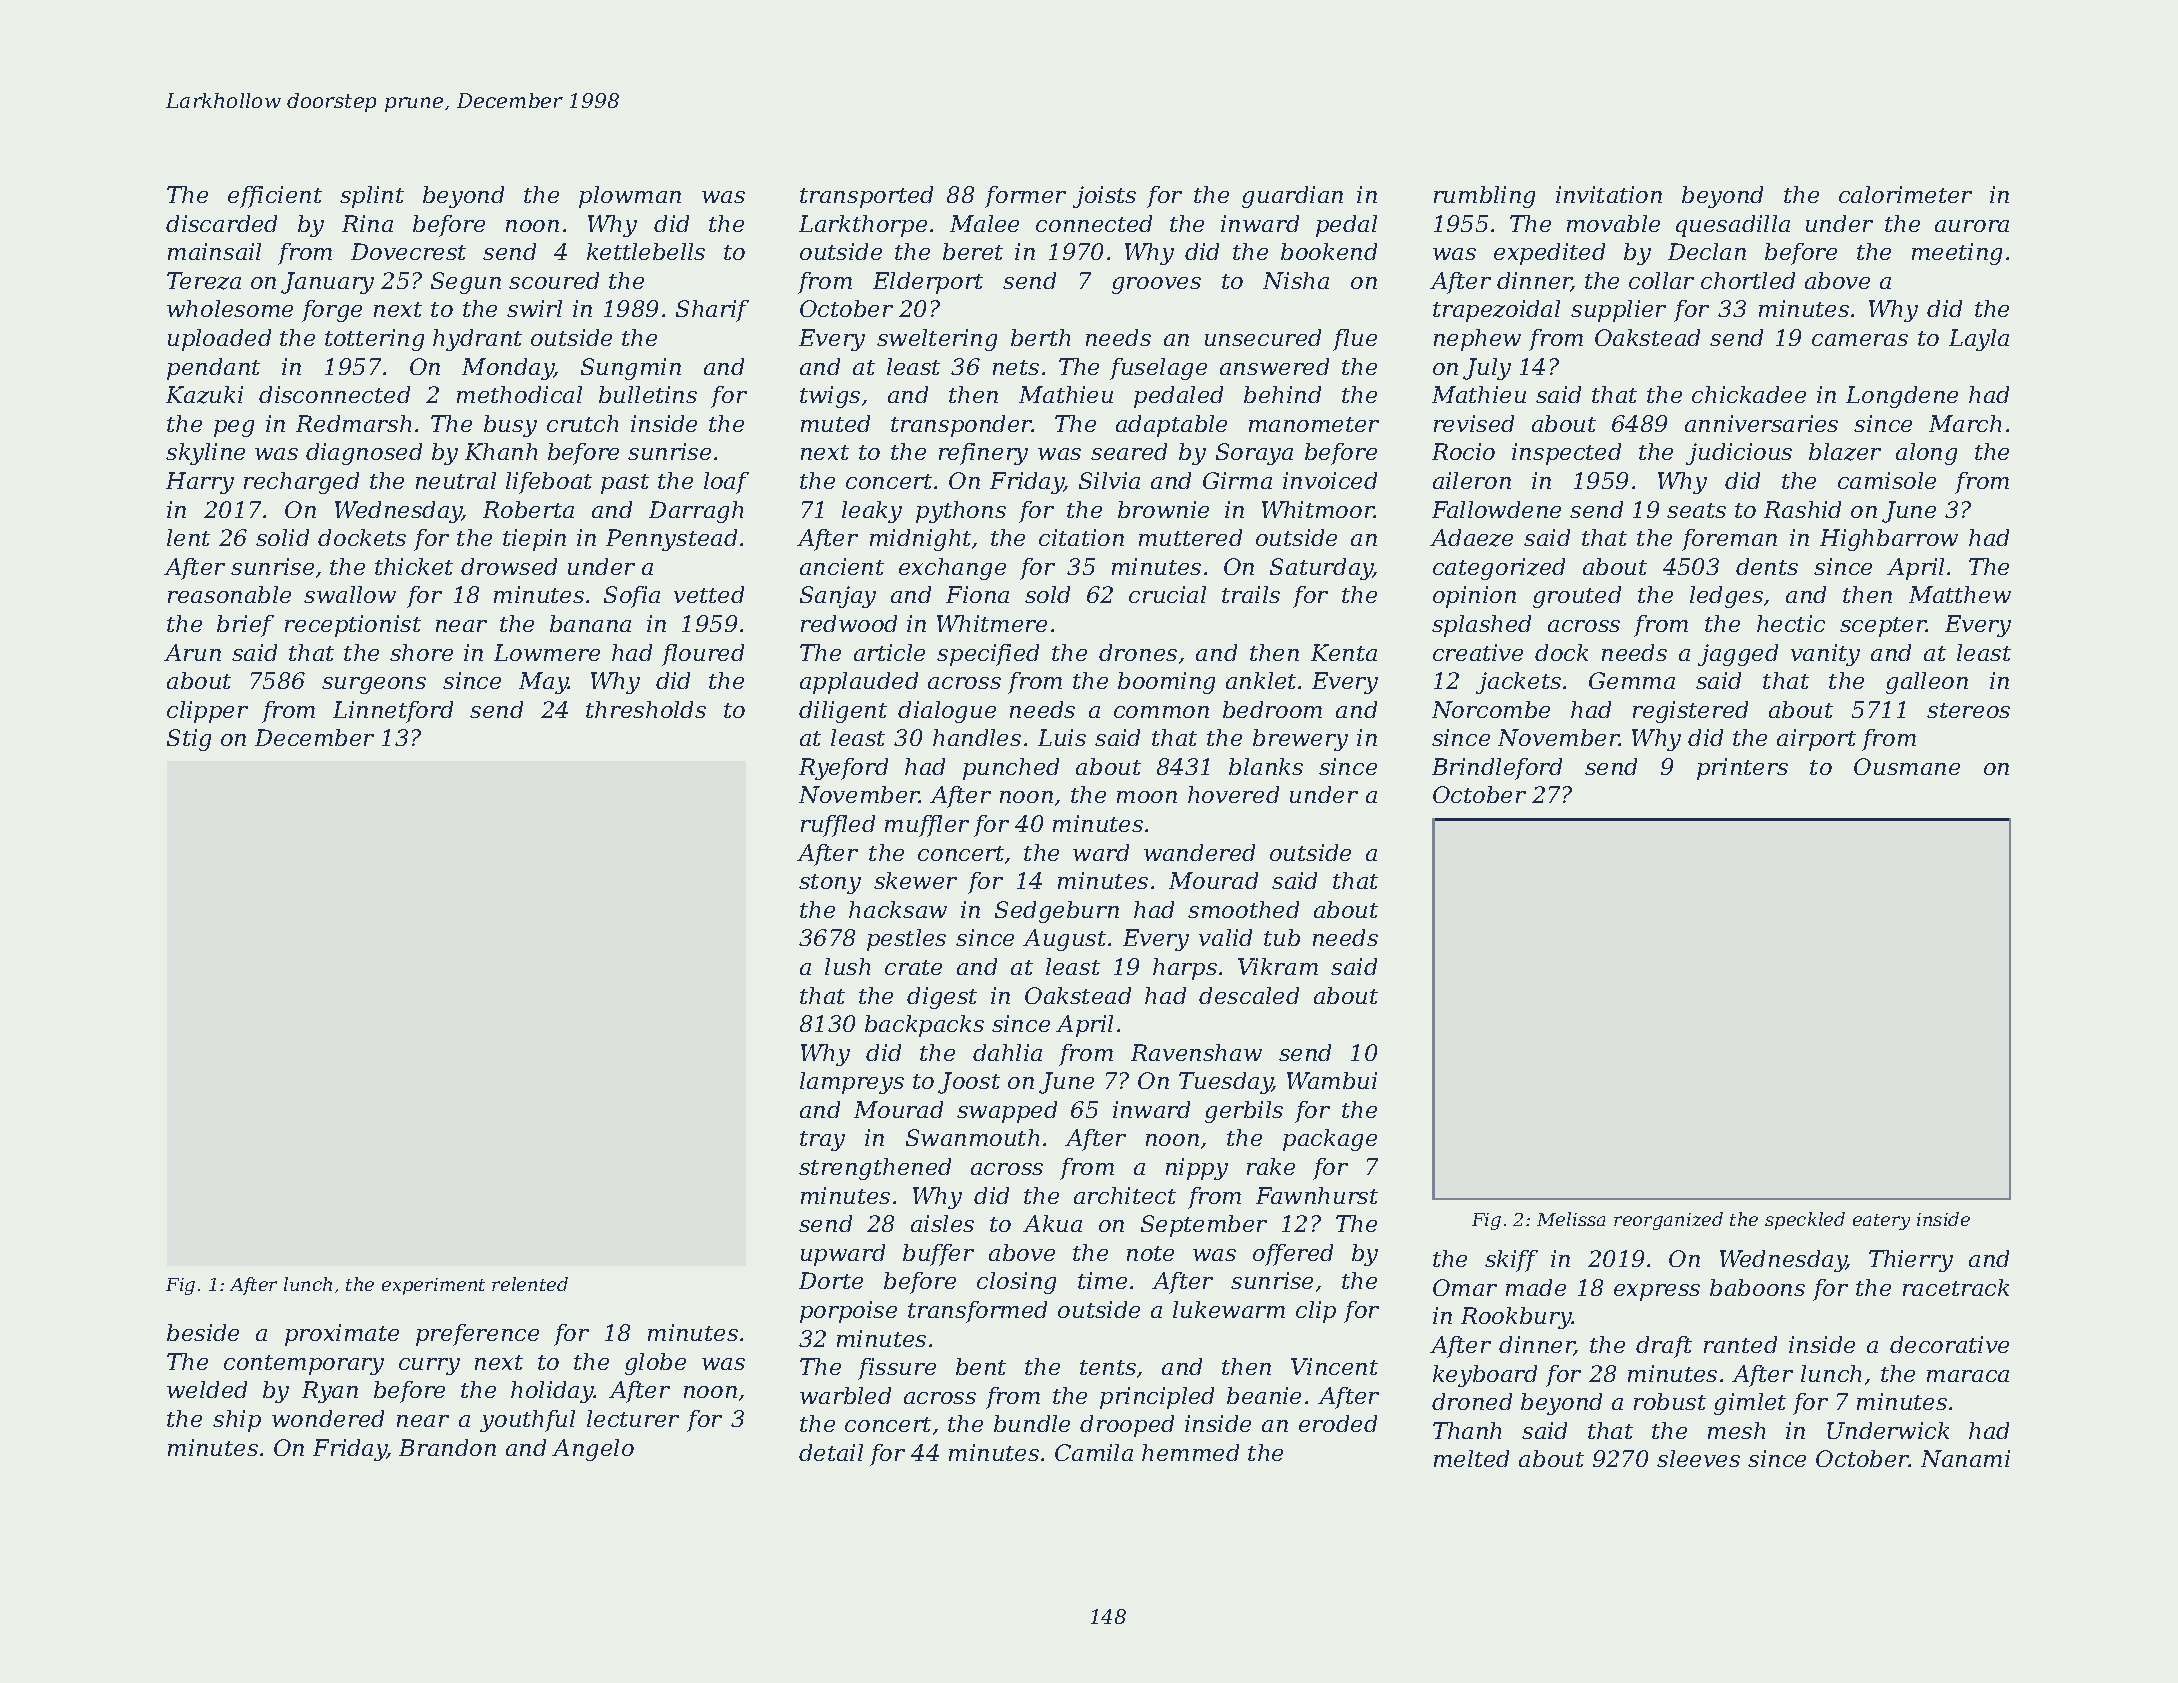 This page has height=1683, width=2178. Describe the element at coordinates (593, 1450) in the page. I see `Angelo` at that location.
